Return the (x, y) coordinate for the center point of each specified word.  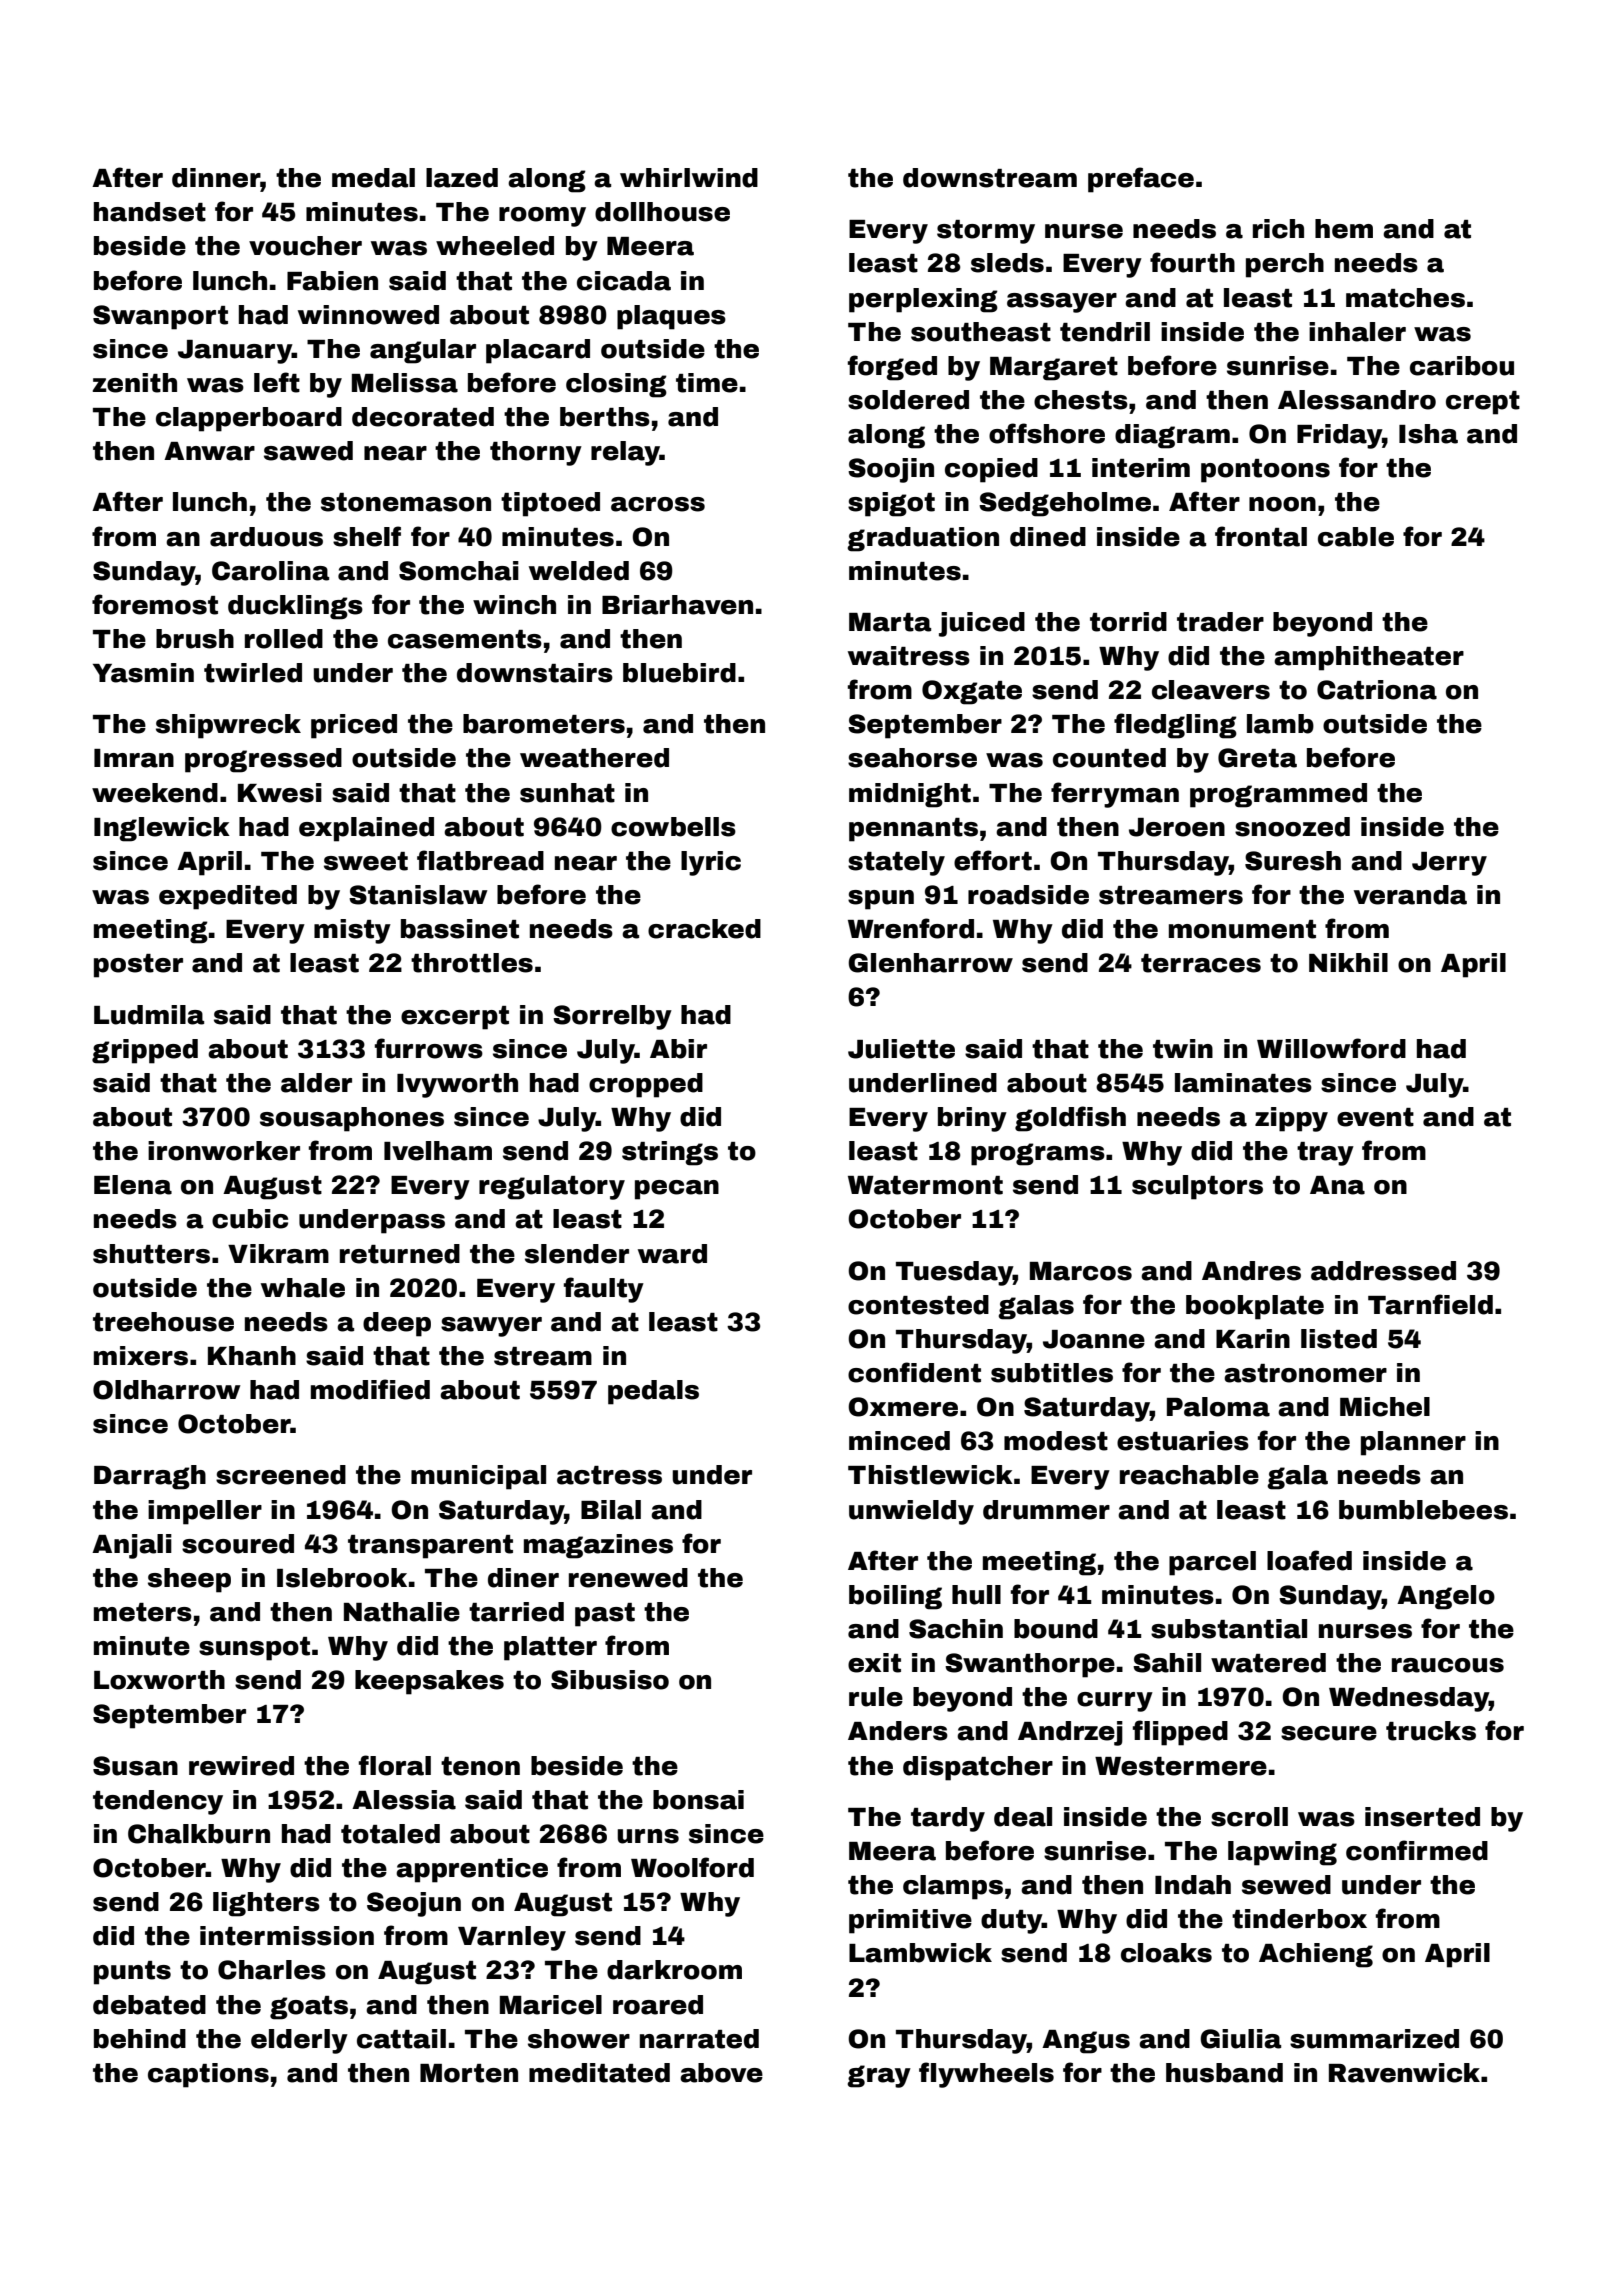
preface (1141, 180)
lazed (462, 178)
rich (1278, 229)
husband (1224, 2073)
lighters (266, 1904)
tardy (948, 1819)
